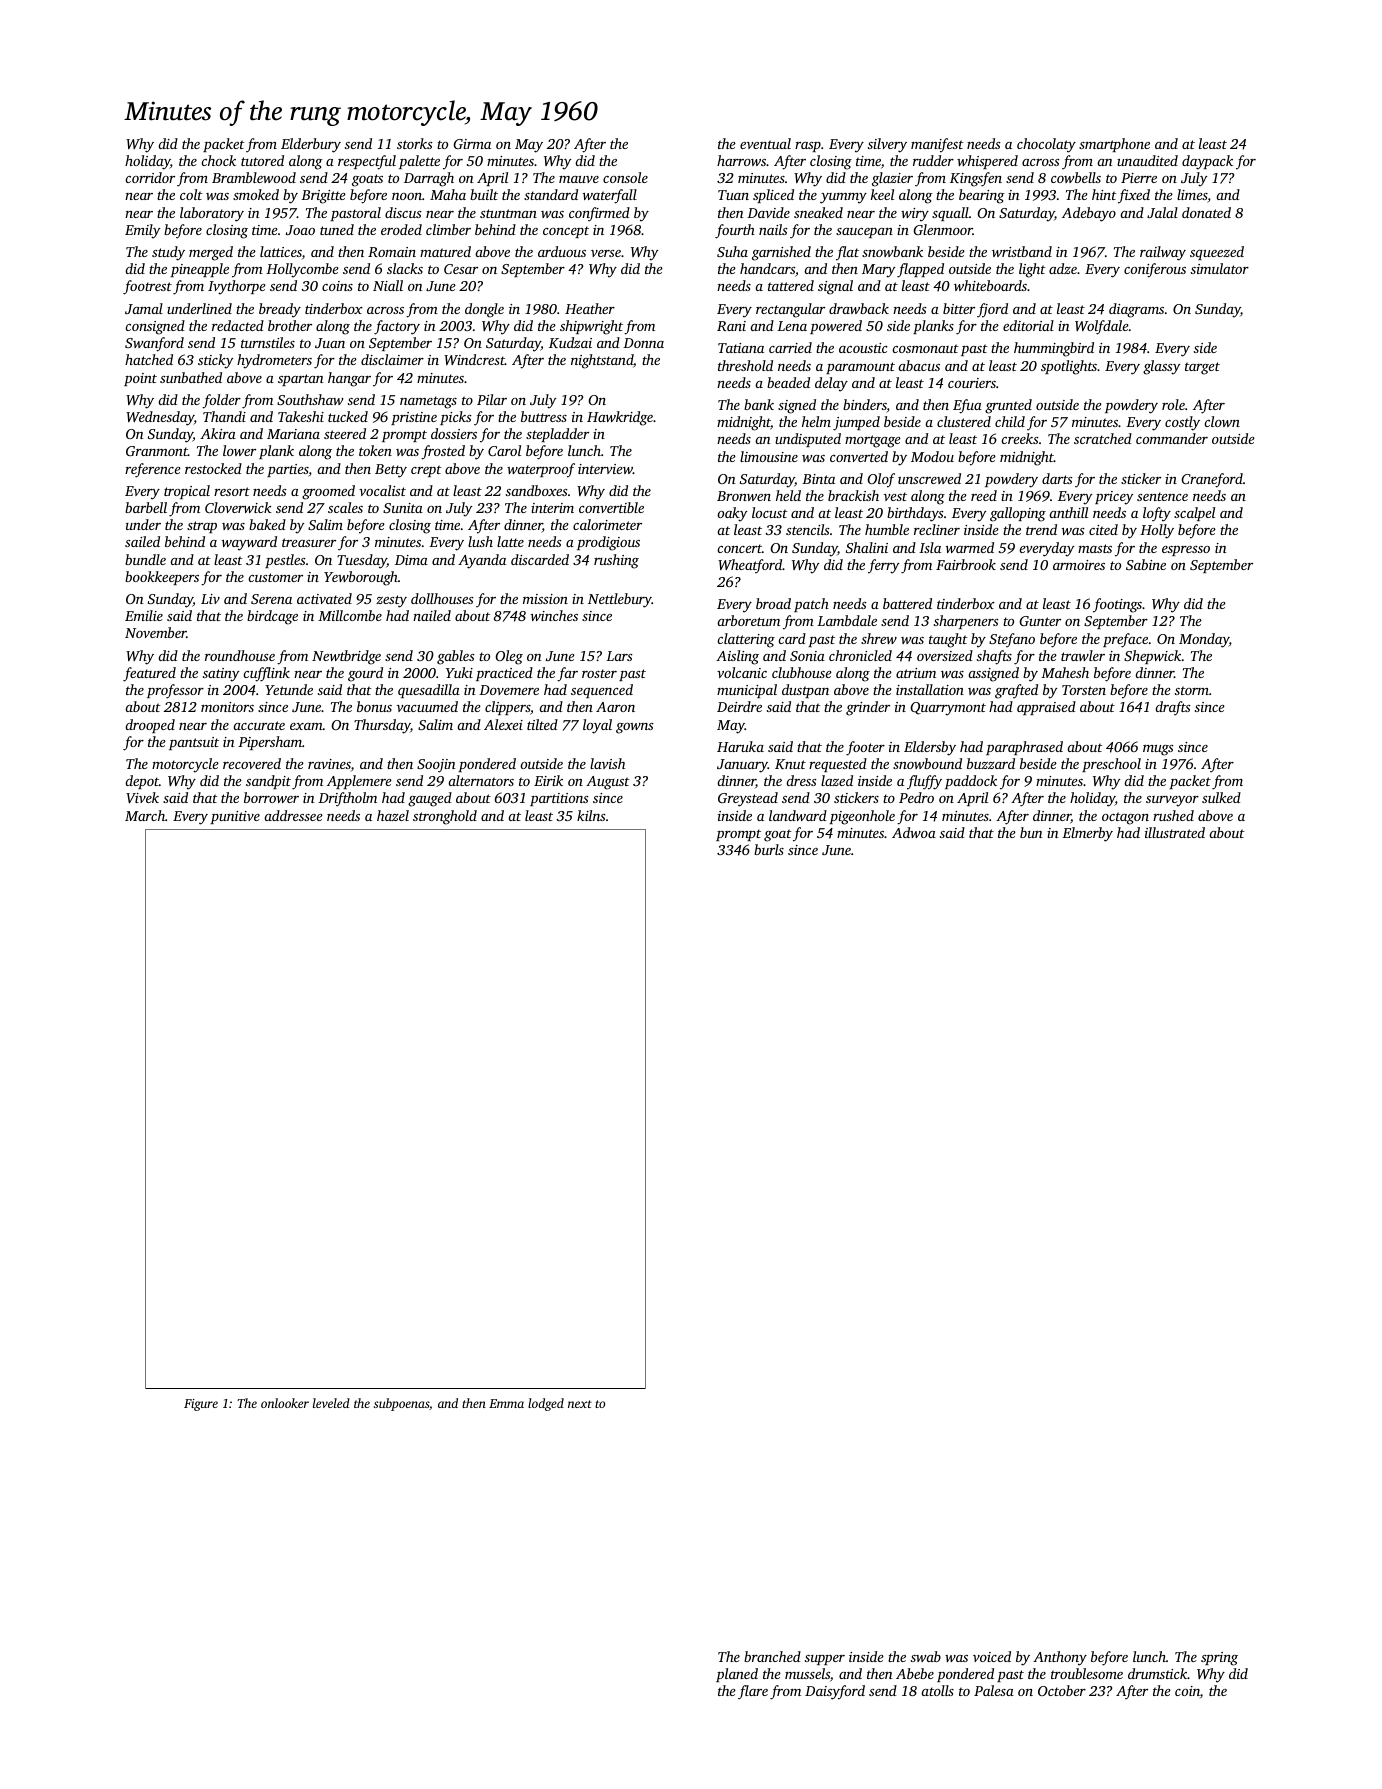 This image has height=1789, width=1382. Describe the element at coordinates (737, 1675) in the image. I see `planed` at that location.
